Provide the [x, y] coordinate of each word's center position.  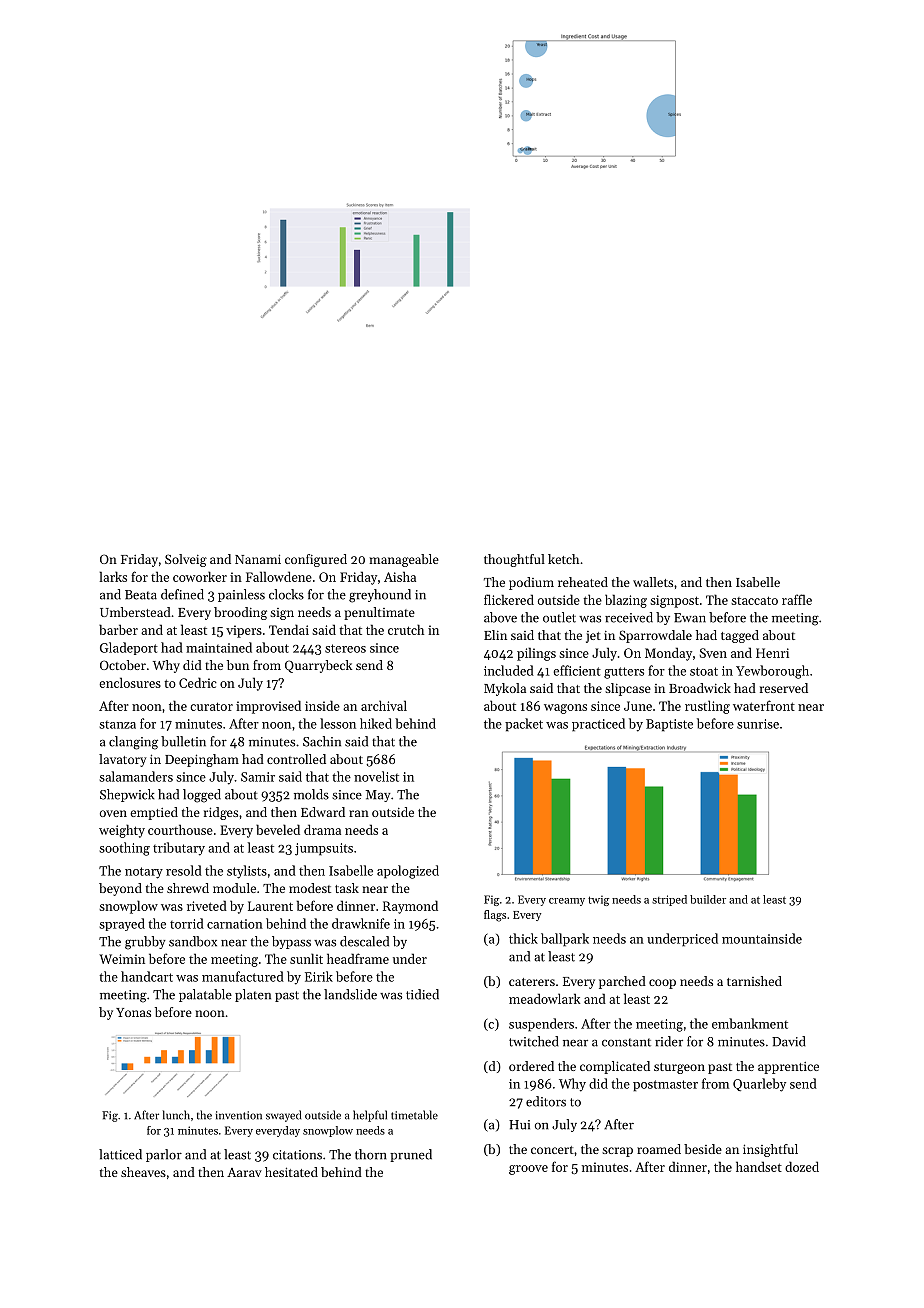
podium [531, 583]
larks [113, 576]
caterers [532, 982]
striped [669, 900]
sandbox [193, 941]
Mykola [505, 689]
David [789, 1041]
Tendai [289, 629]
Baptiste [669, 725]
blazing [626, 601]
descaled [364, 941]
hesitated [291, 1172]
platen [253, 995]
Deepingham [202, 760]
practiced [598, 725]
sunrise [758, 724]
